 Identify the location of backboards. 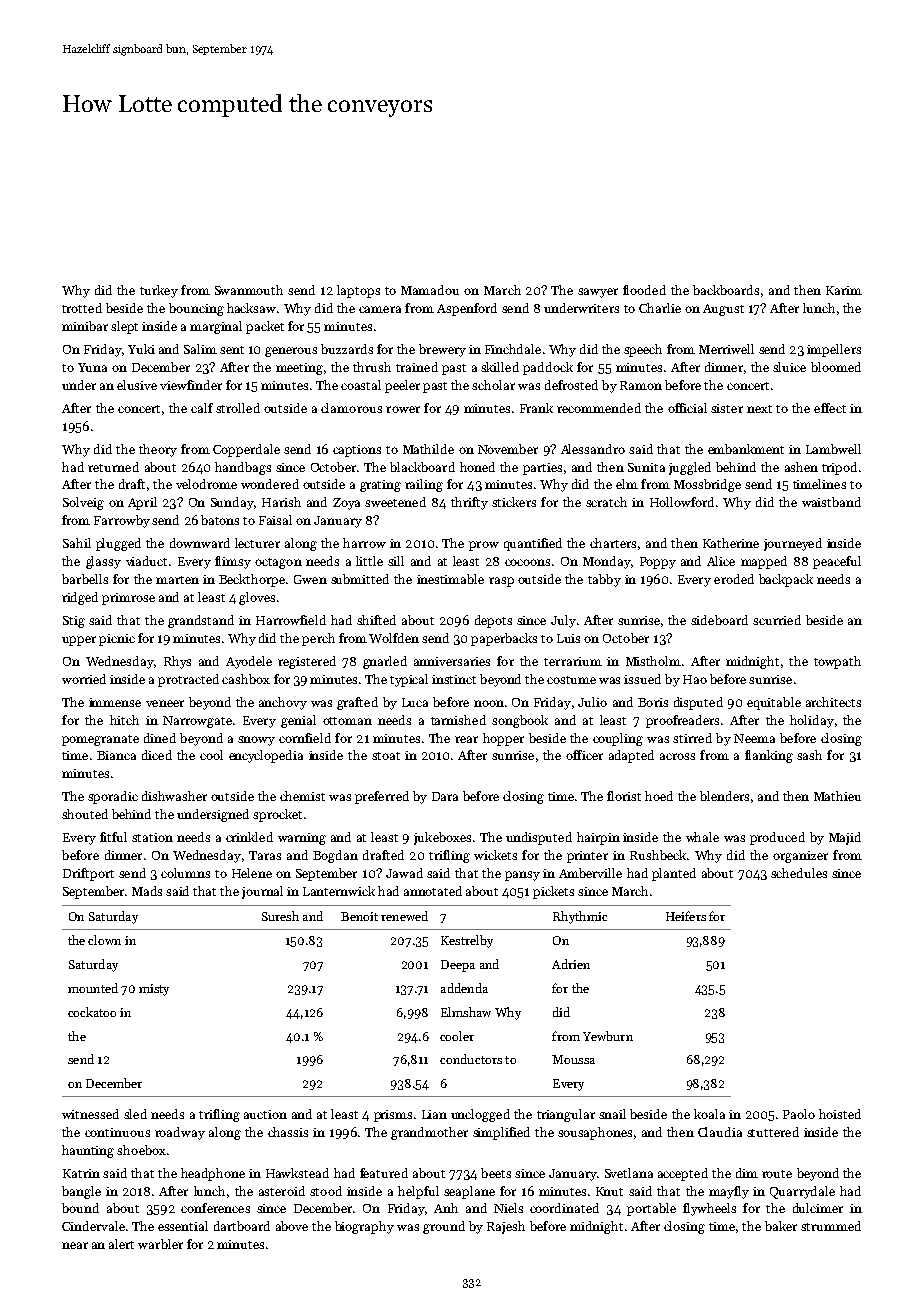
(726, 290).
